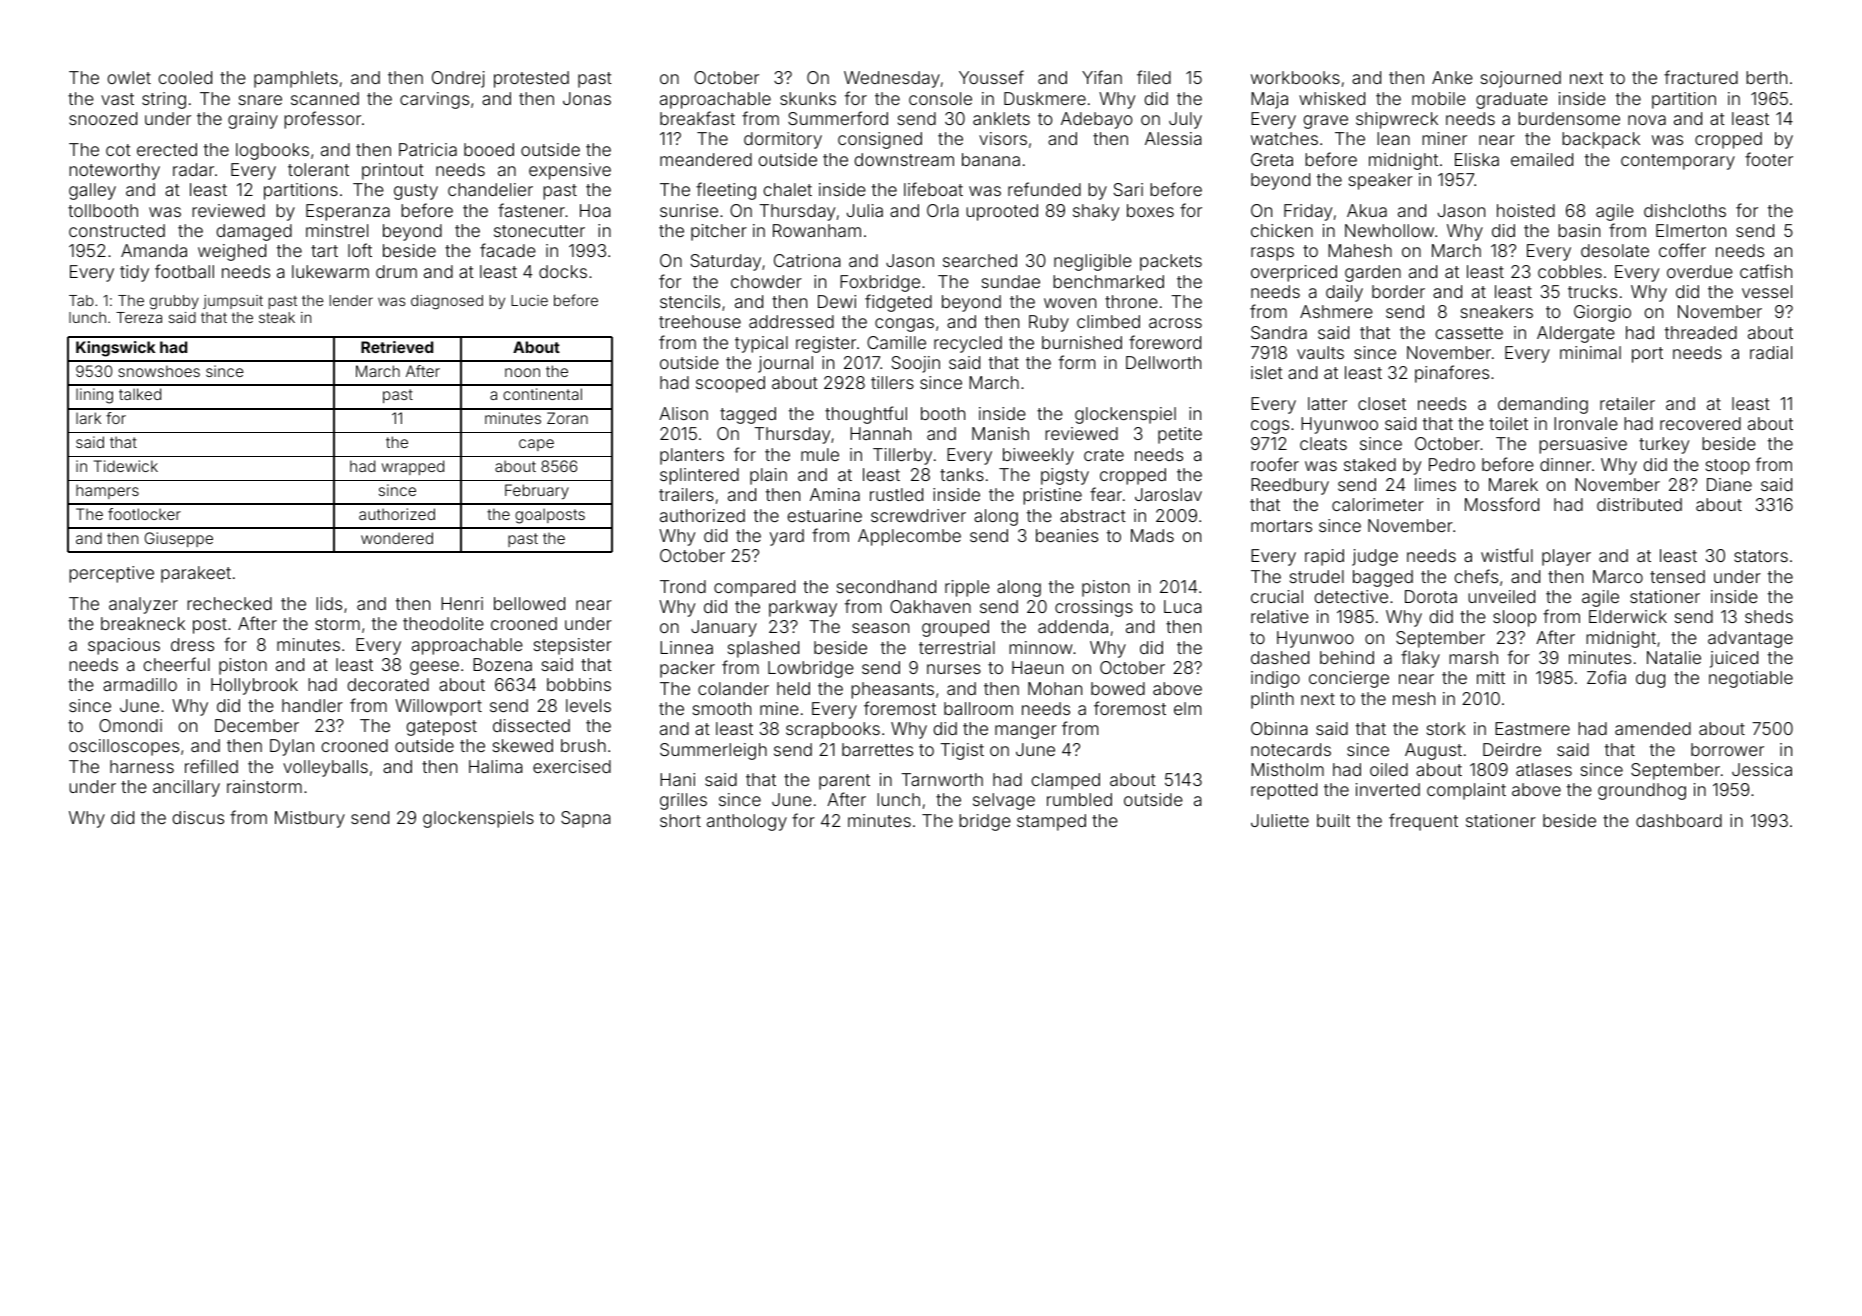  What do you see at coordinates (310, 819) in the page?
I see `Mistbury` at bounding box center [310, 819].
